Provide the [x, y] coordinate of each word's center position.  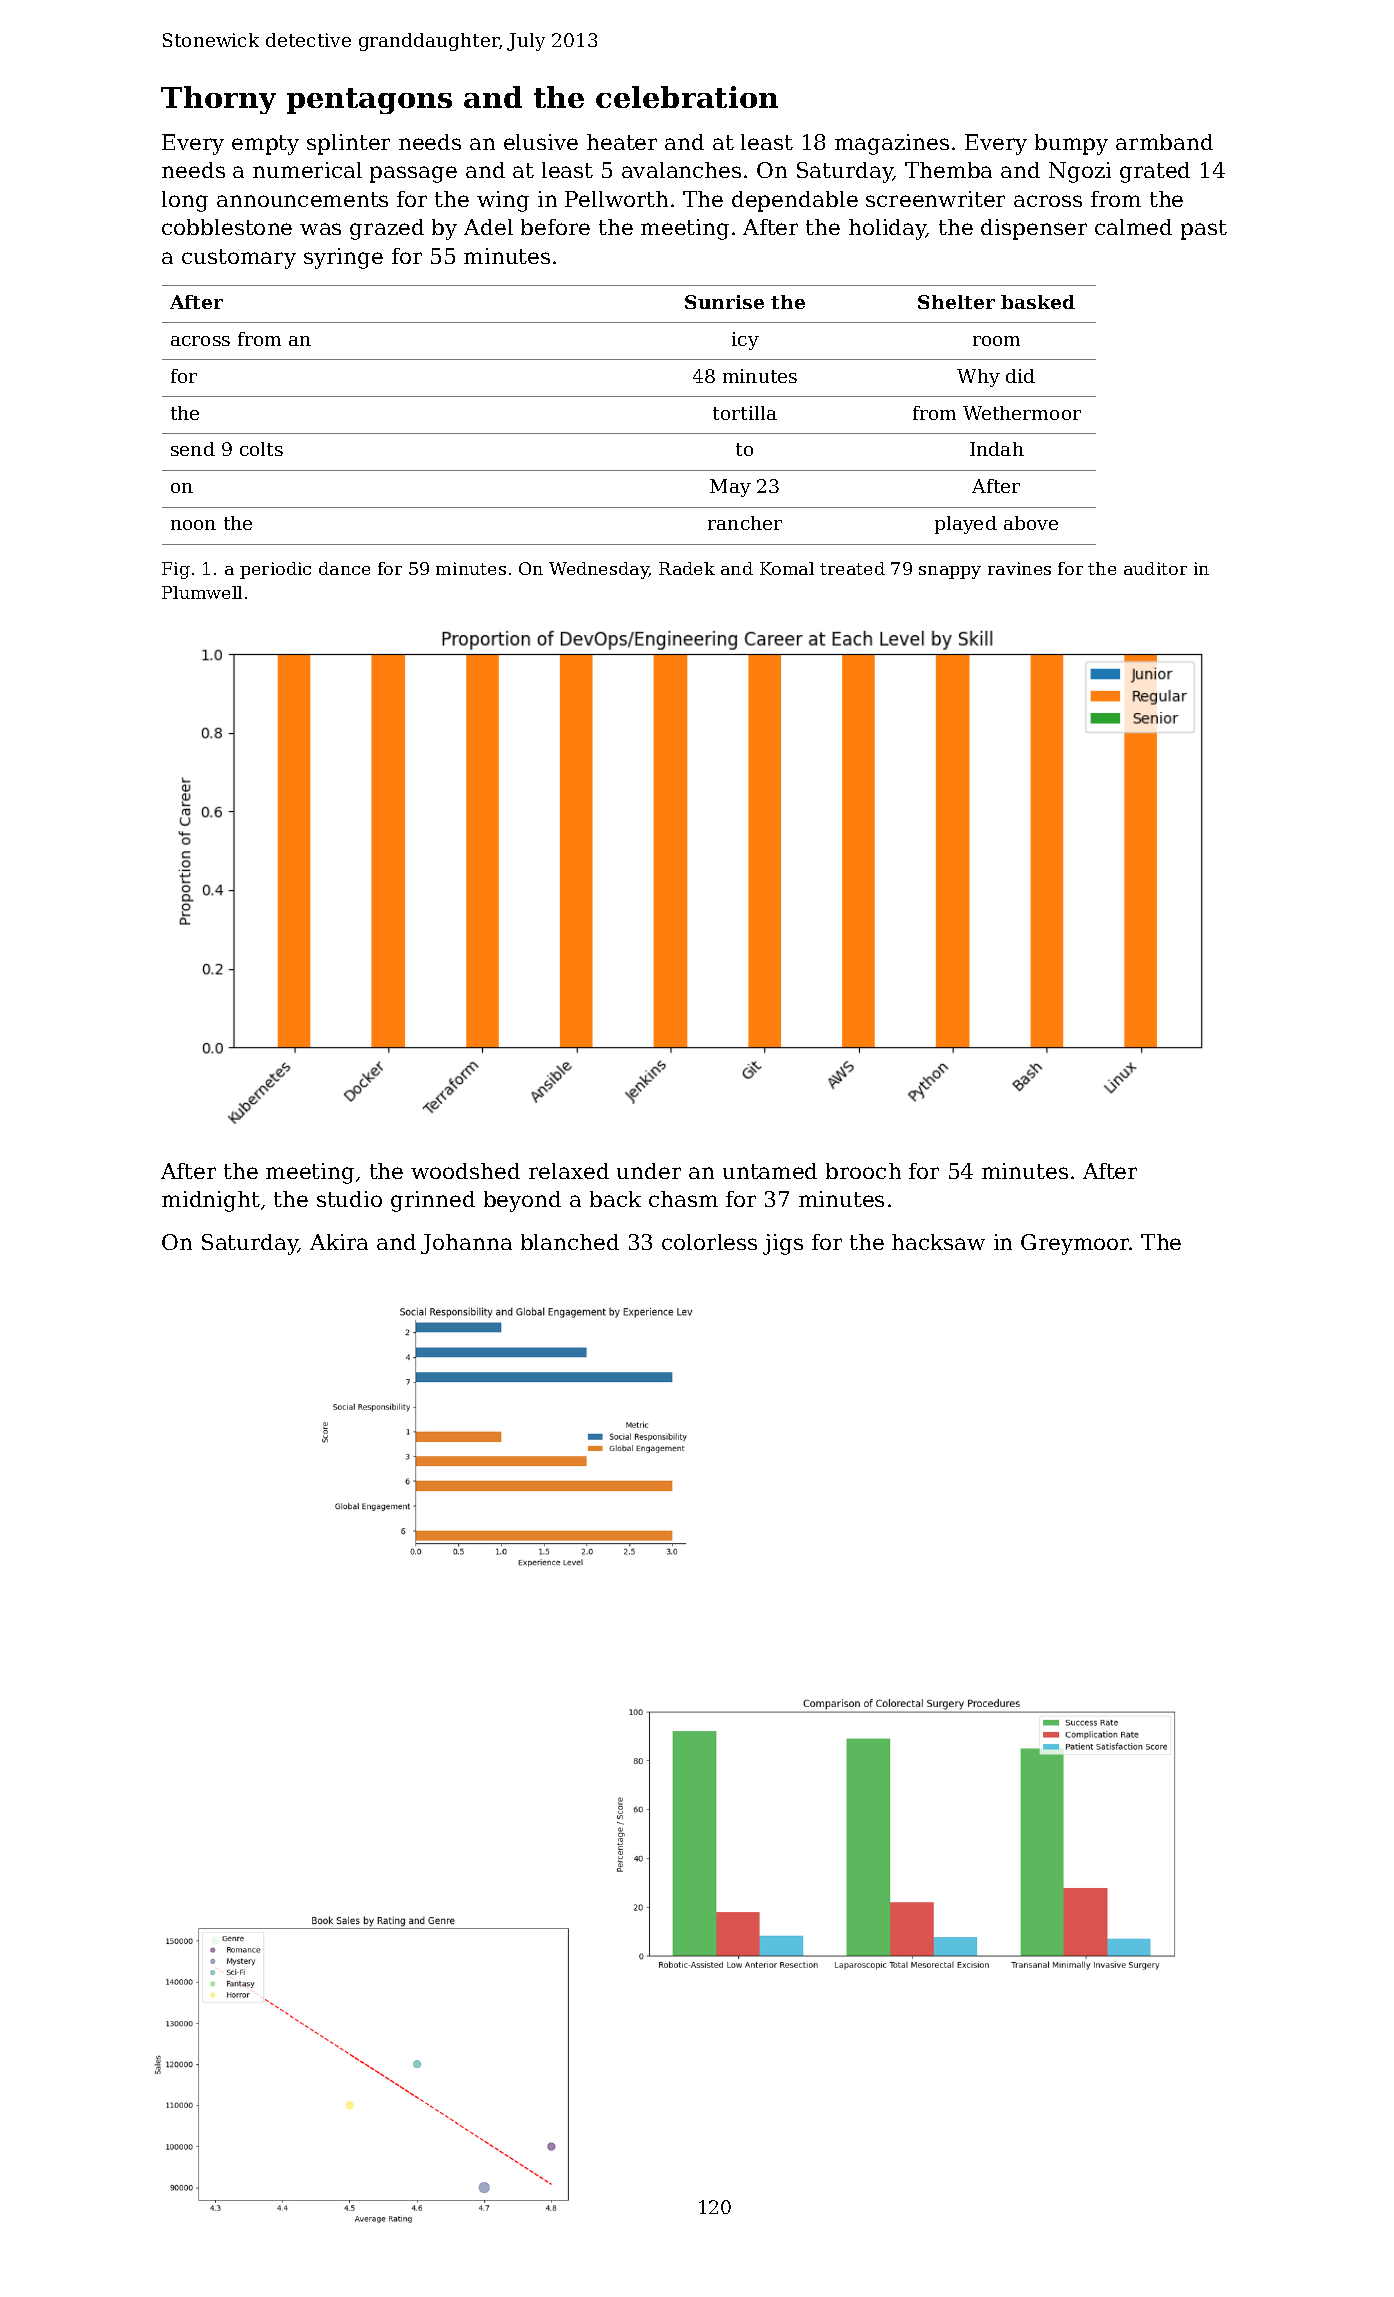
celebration [687, 97]
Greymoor [1075, 1244]
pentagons [369, 101]
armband [1164, 142]
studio [349, 1199]
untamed [770, 1171]
